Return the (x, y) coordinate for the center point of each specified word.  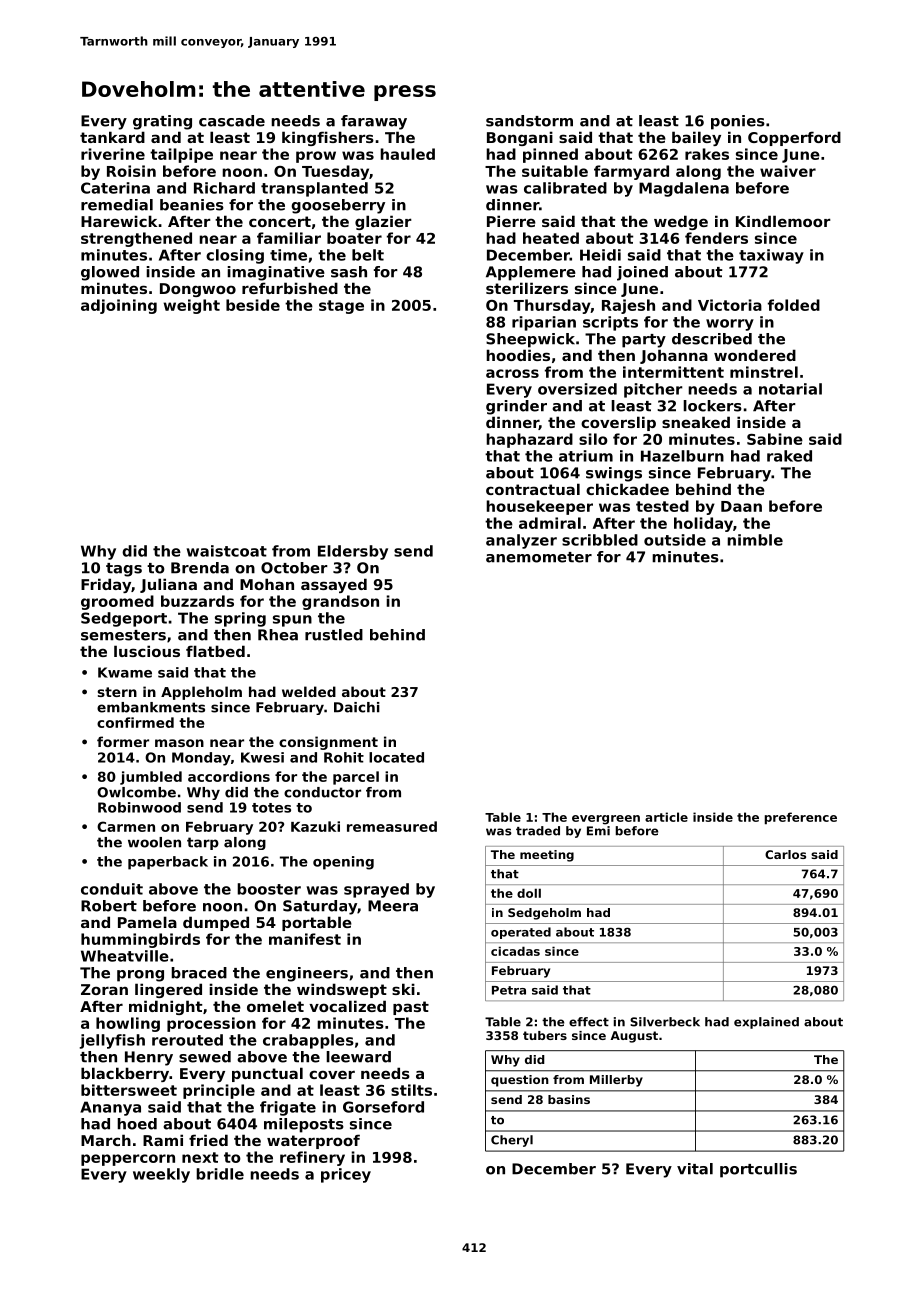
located (396, 757)
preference (801, 818)
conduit (112, 889)
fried (208, 1140)
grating (162, 122)
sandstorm (529, 121)
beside (253, 305)
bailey (696, 138)
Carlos (785, 854)
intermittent (673, 372)
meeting (547, 856)
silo (593, 439)
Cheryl (512, 1141)
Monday (201, 759)
